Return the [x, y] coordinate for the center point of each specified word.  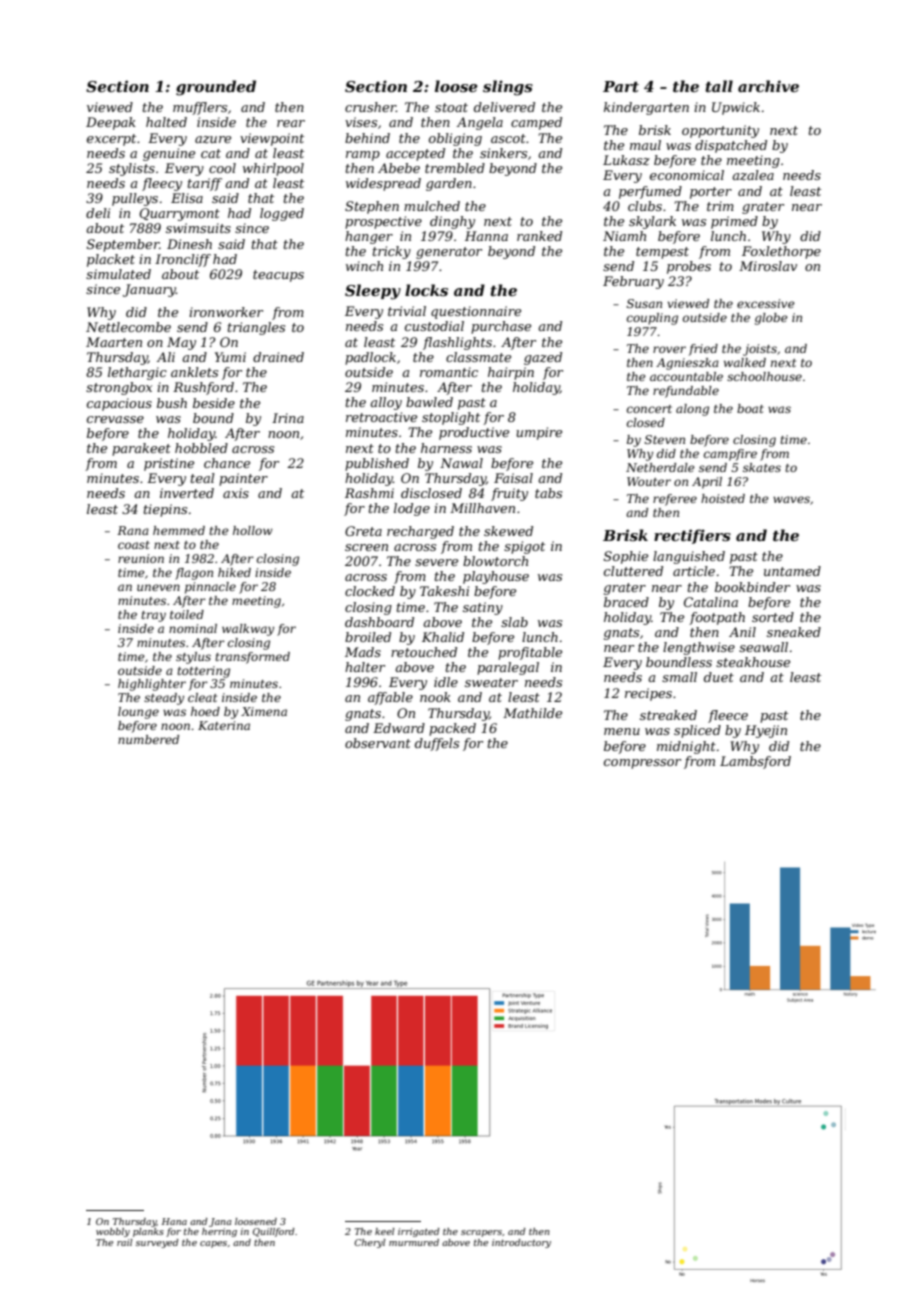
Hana [174, 1221]
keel [385, 1231]
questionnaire [476, 312]
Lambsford [755, 762]
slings [508, 88]
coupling [652, 319]
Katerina [224, 725]
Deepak [111, 123]
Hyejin [766, 731]
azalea [753, 175]
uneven [158, 587]
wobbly [113, 1232]
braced [626, 602]
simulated [118, 274]
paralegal [508, 668]
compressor [642, 764]
